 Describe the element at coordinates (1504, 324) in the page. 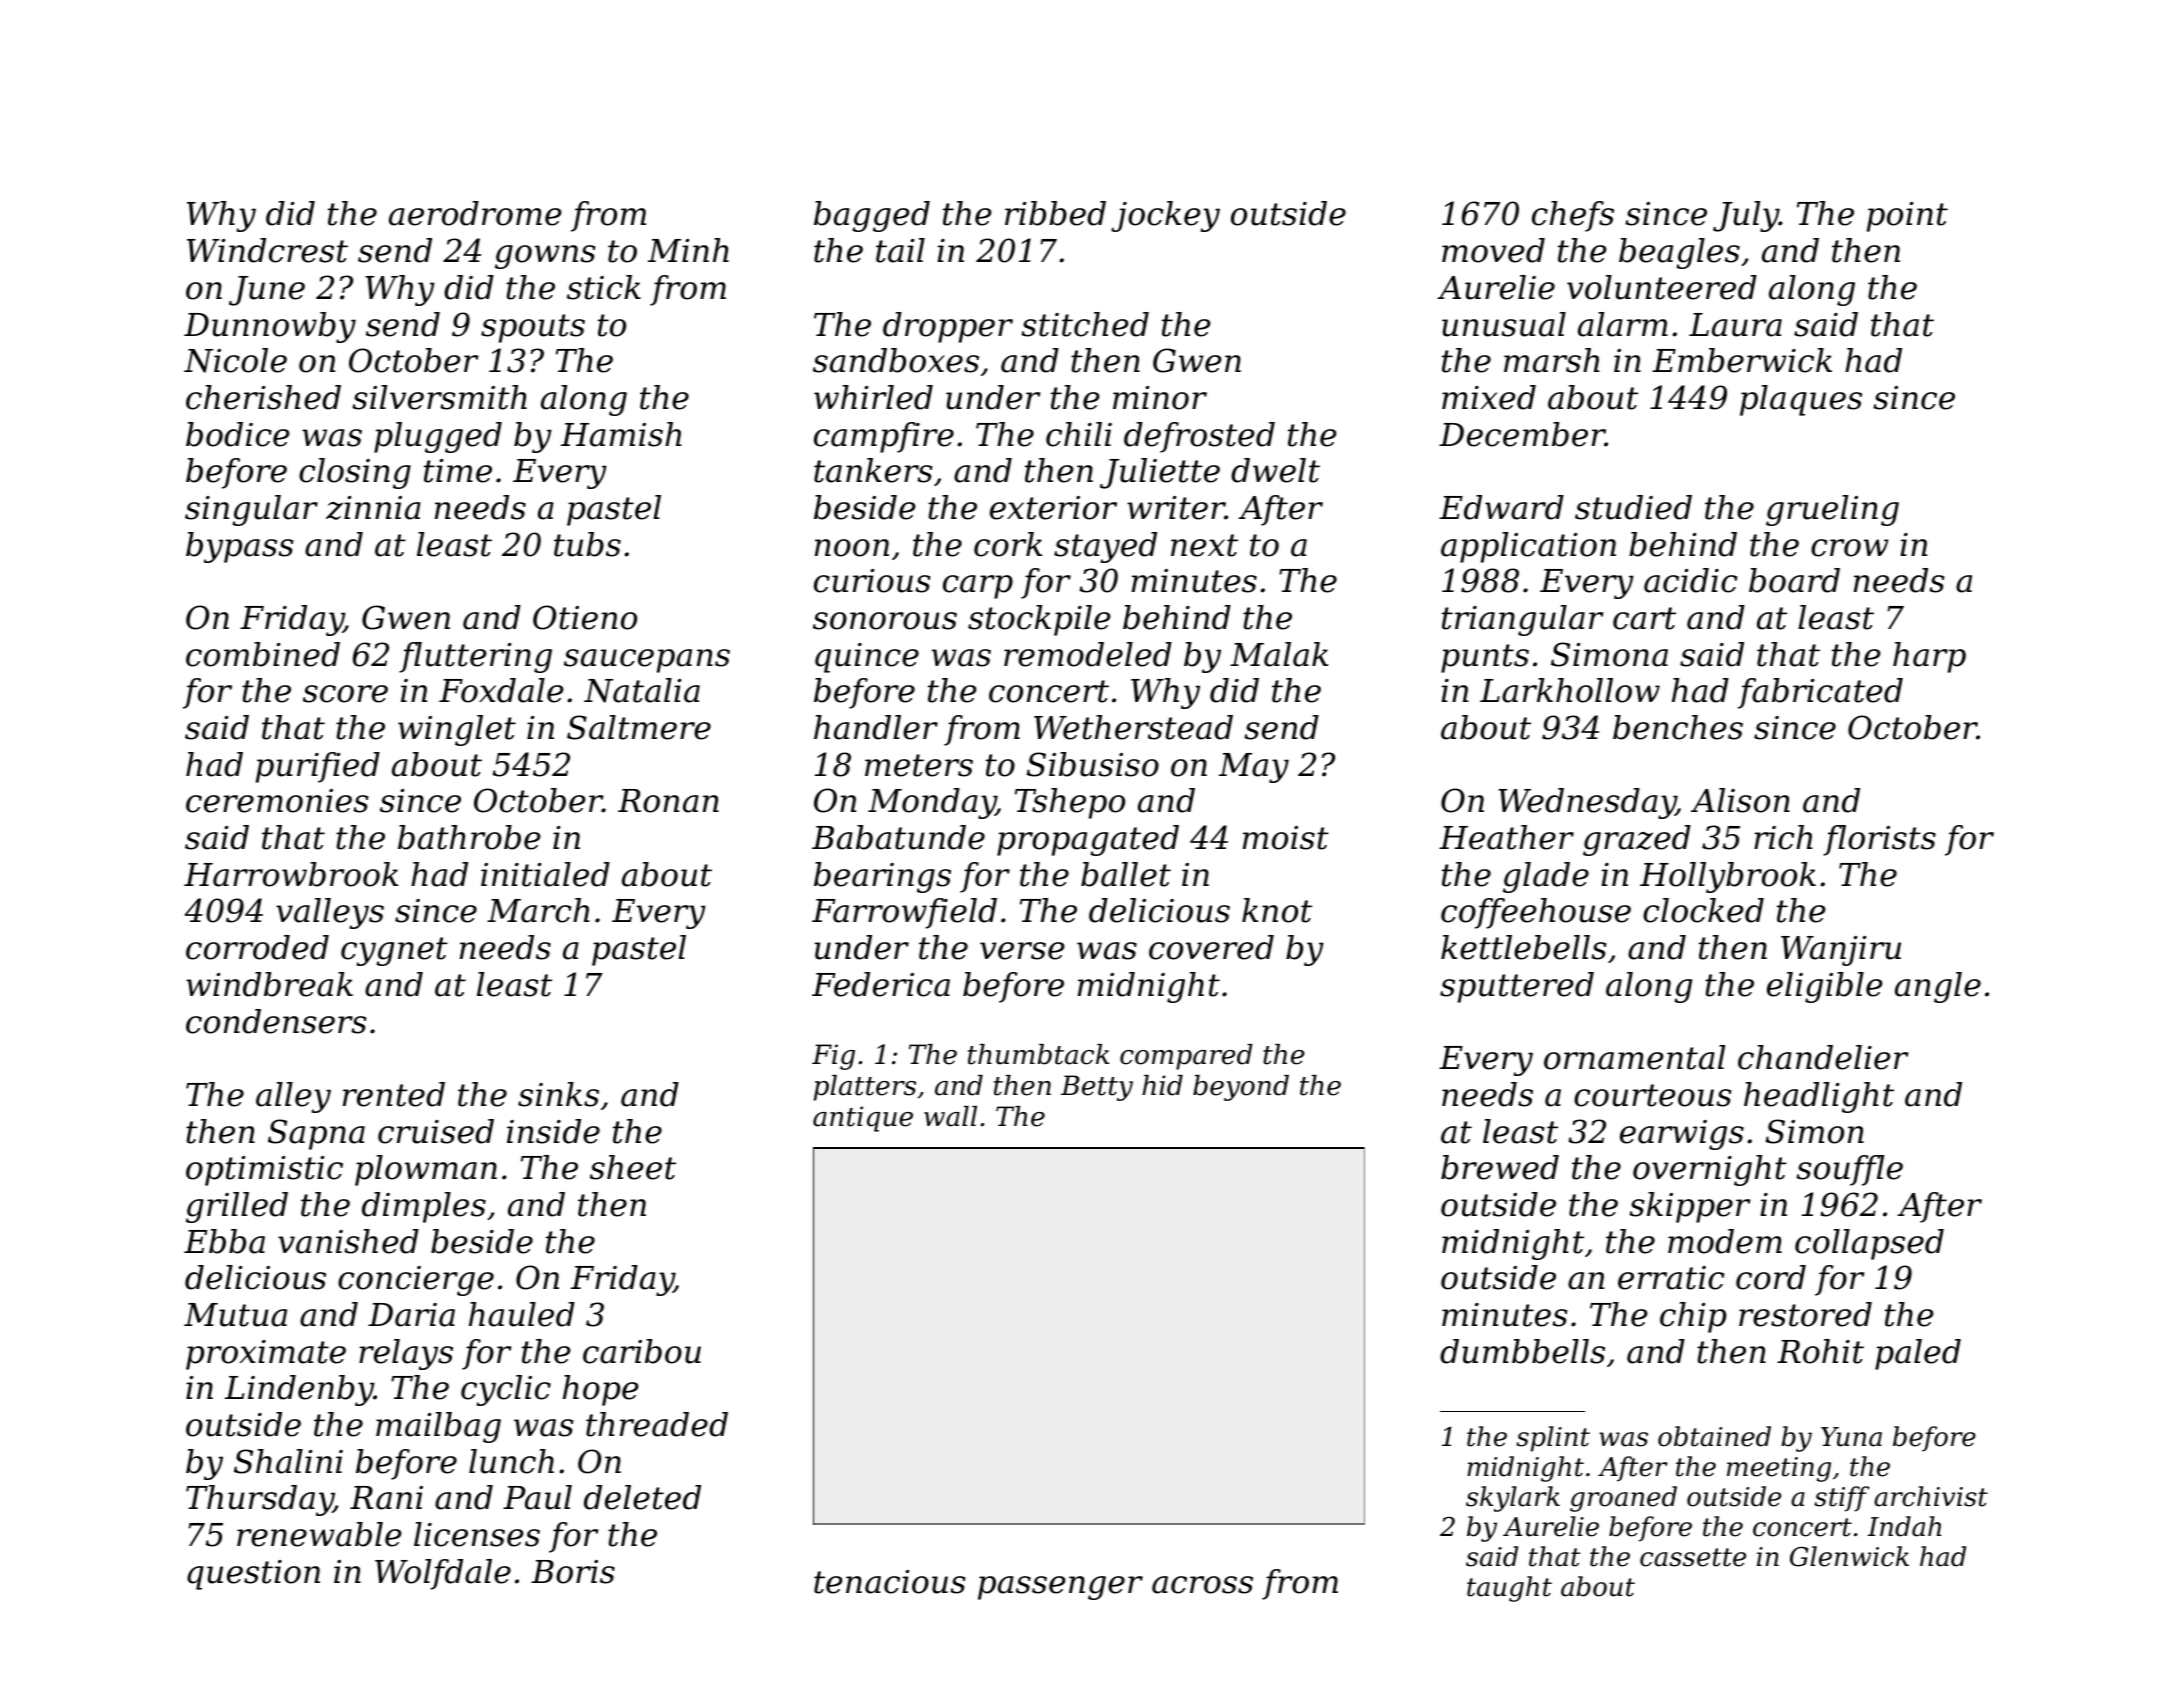

I see `unusual` at that location.
